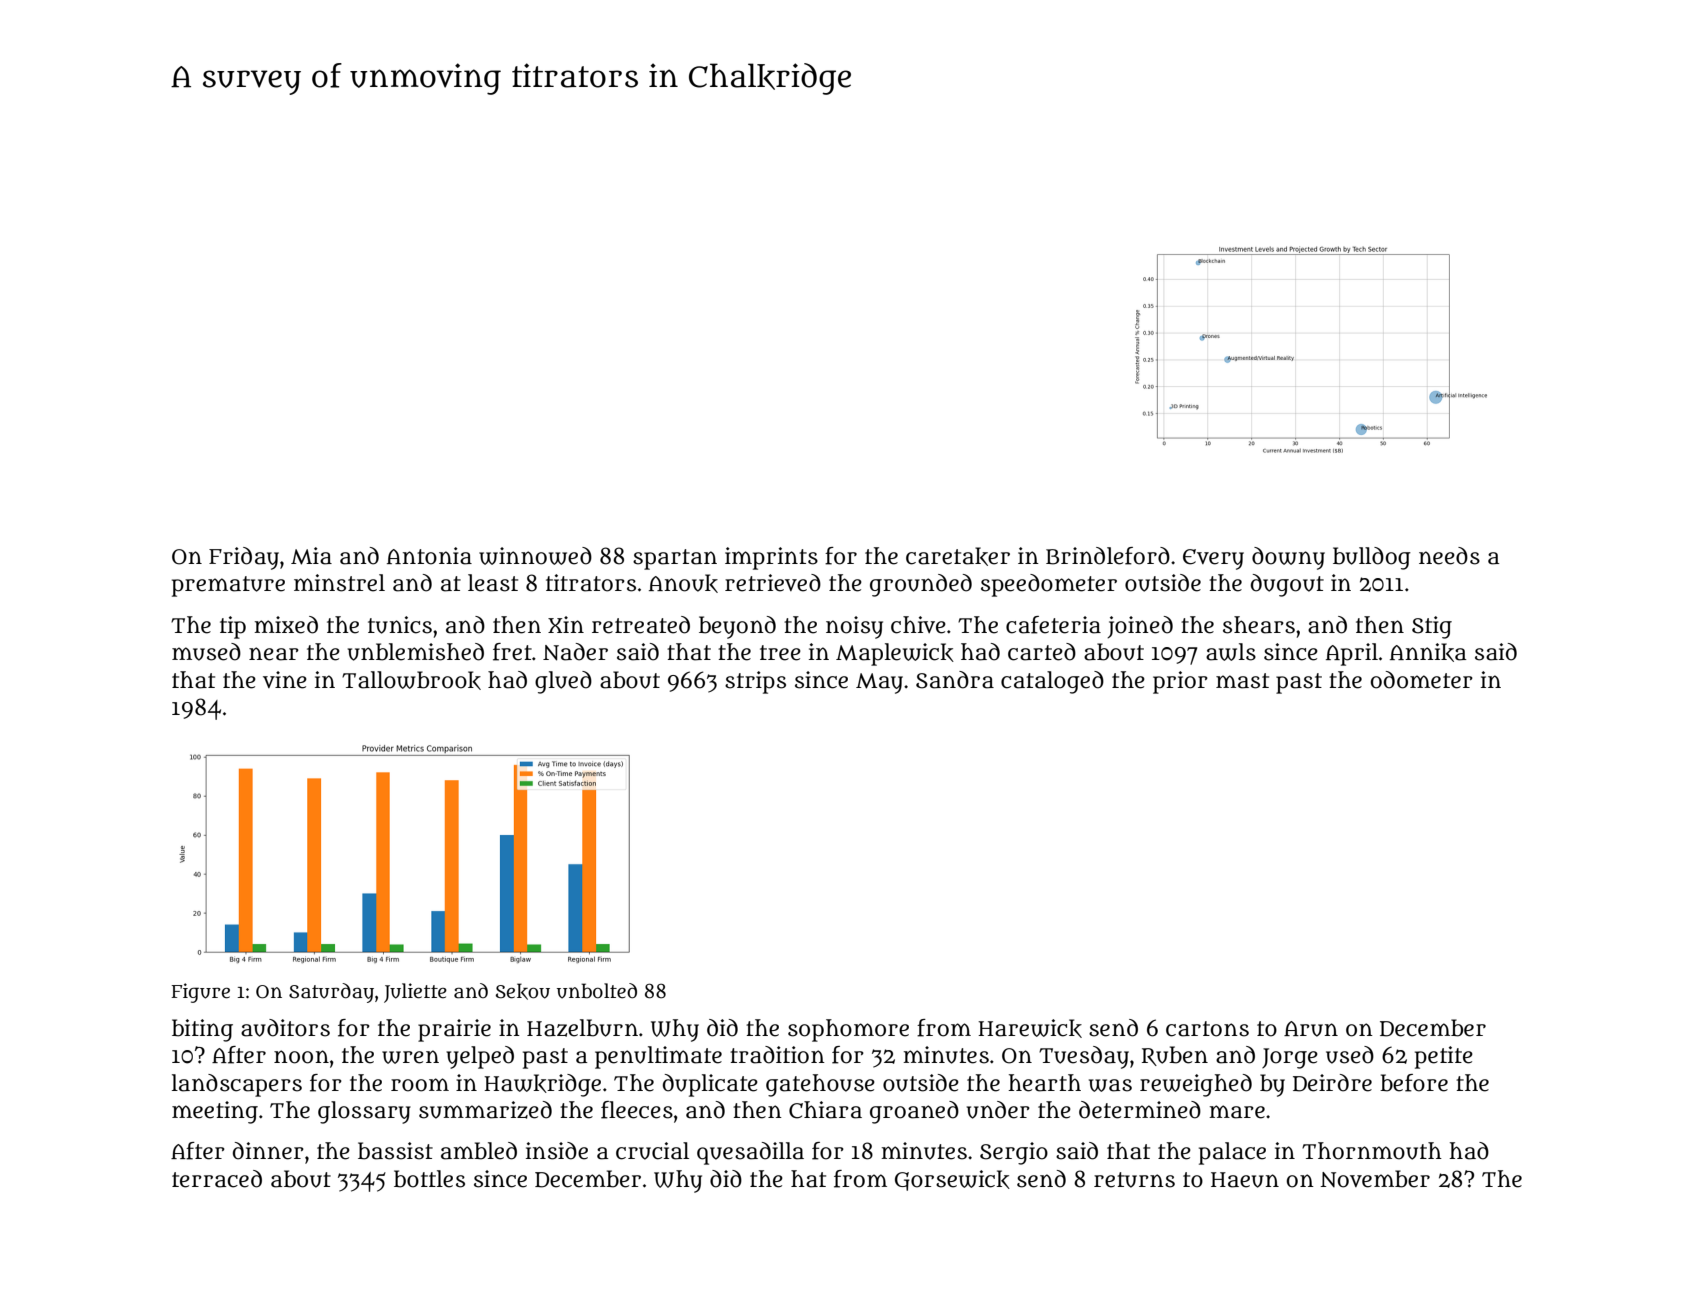  Describe the element at coordinates (285, 680) in the screenshot. I see `vine` at that location.
